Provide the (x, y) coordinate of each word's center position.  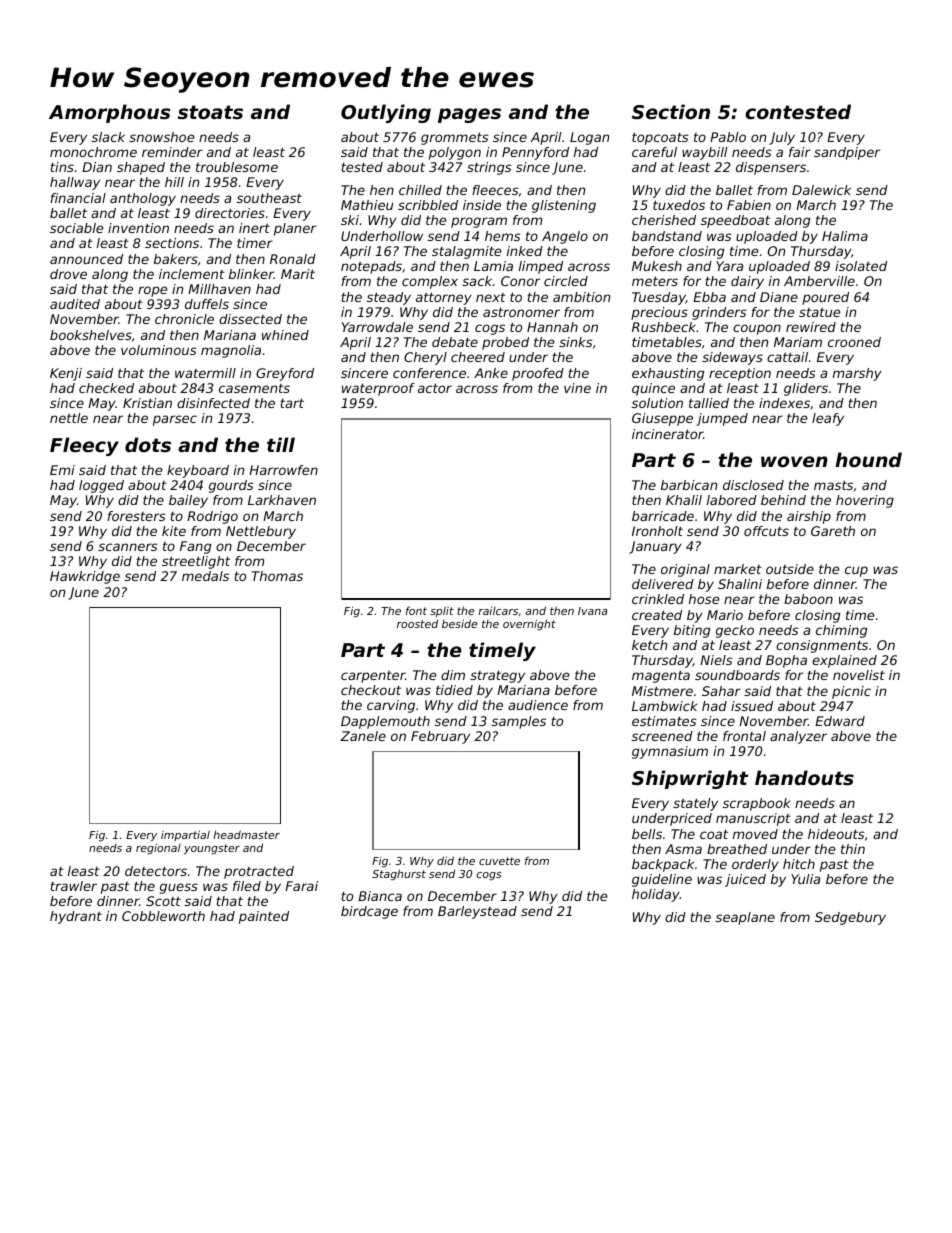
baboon (808, 599)
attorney (444, 298)
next (491, 297)
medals (205, 576)
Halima (845, 236)
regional (158, 848)
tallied (709, 403)
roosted (417, 623)
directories (230, 213)
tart (292, 403)
